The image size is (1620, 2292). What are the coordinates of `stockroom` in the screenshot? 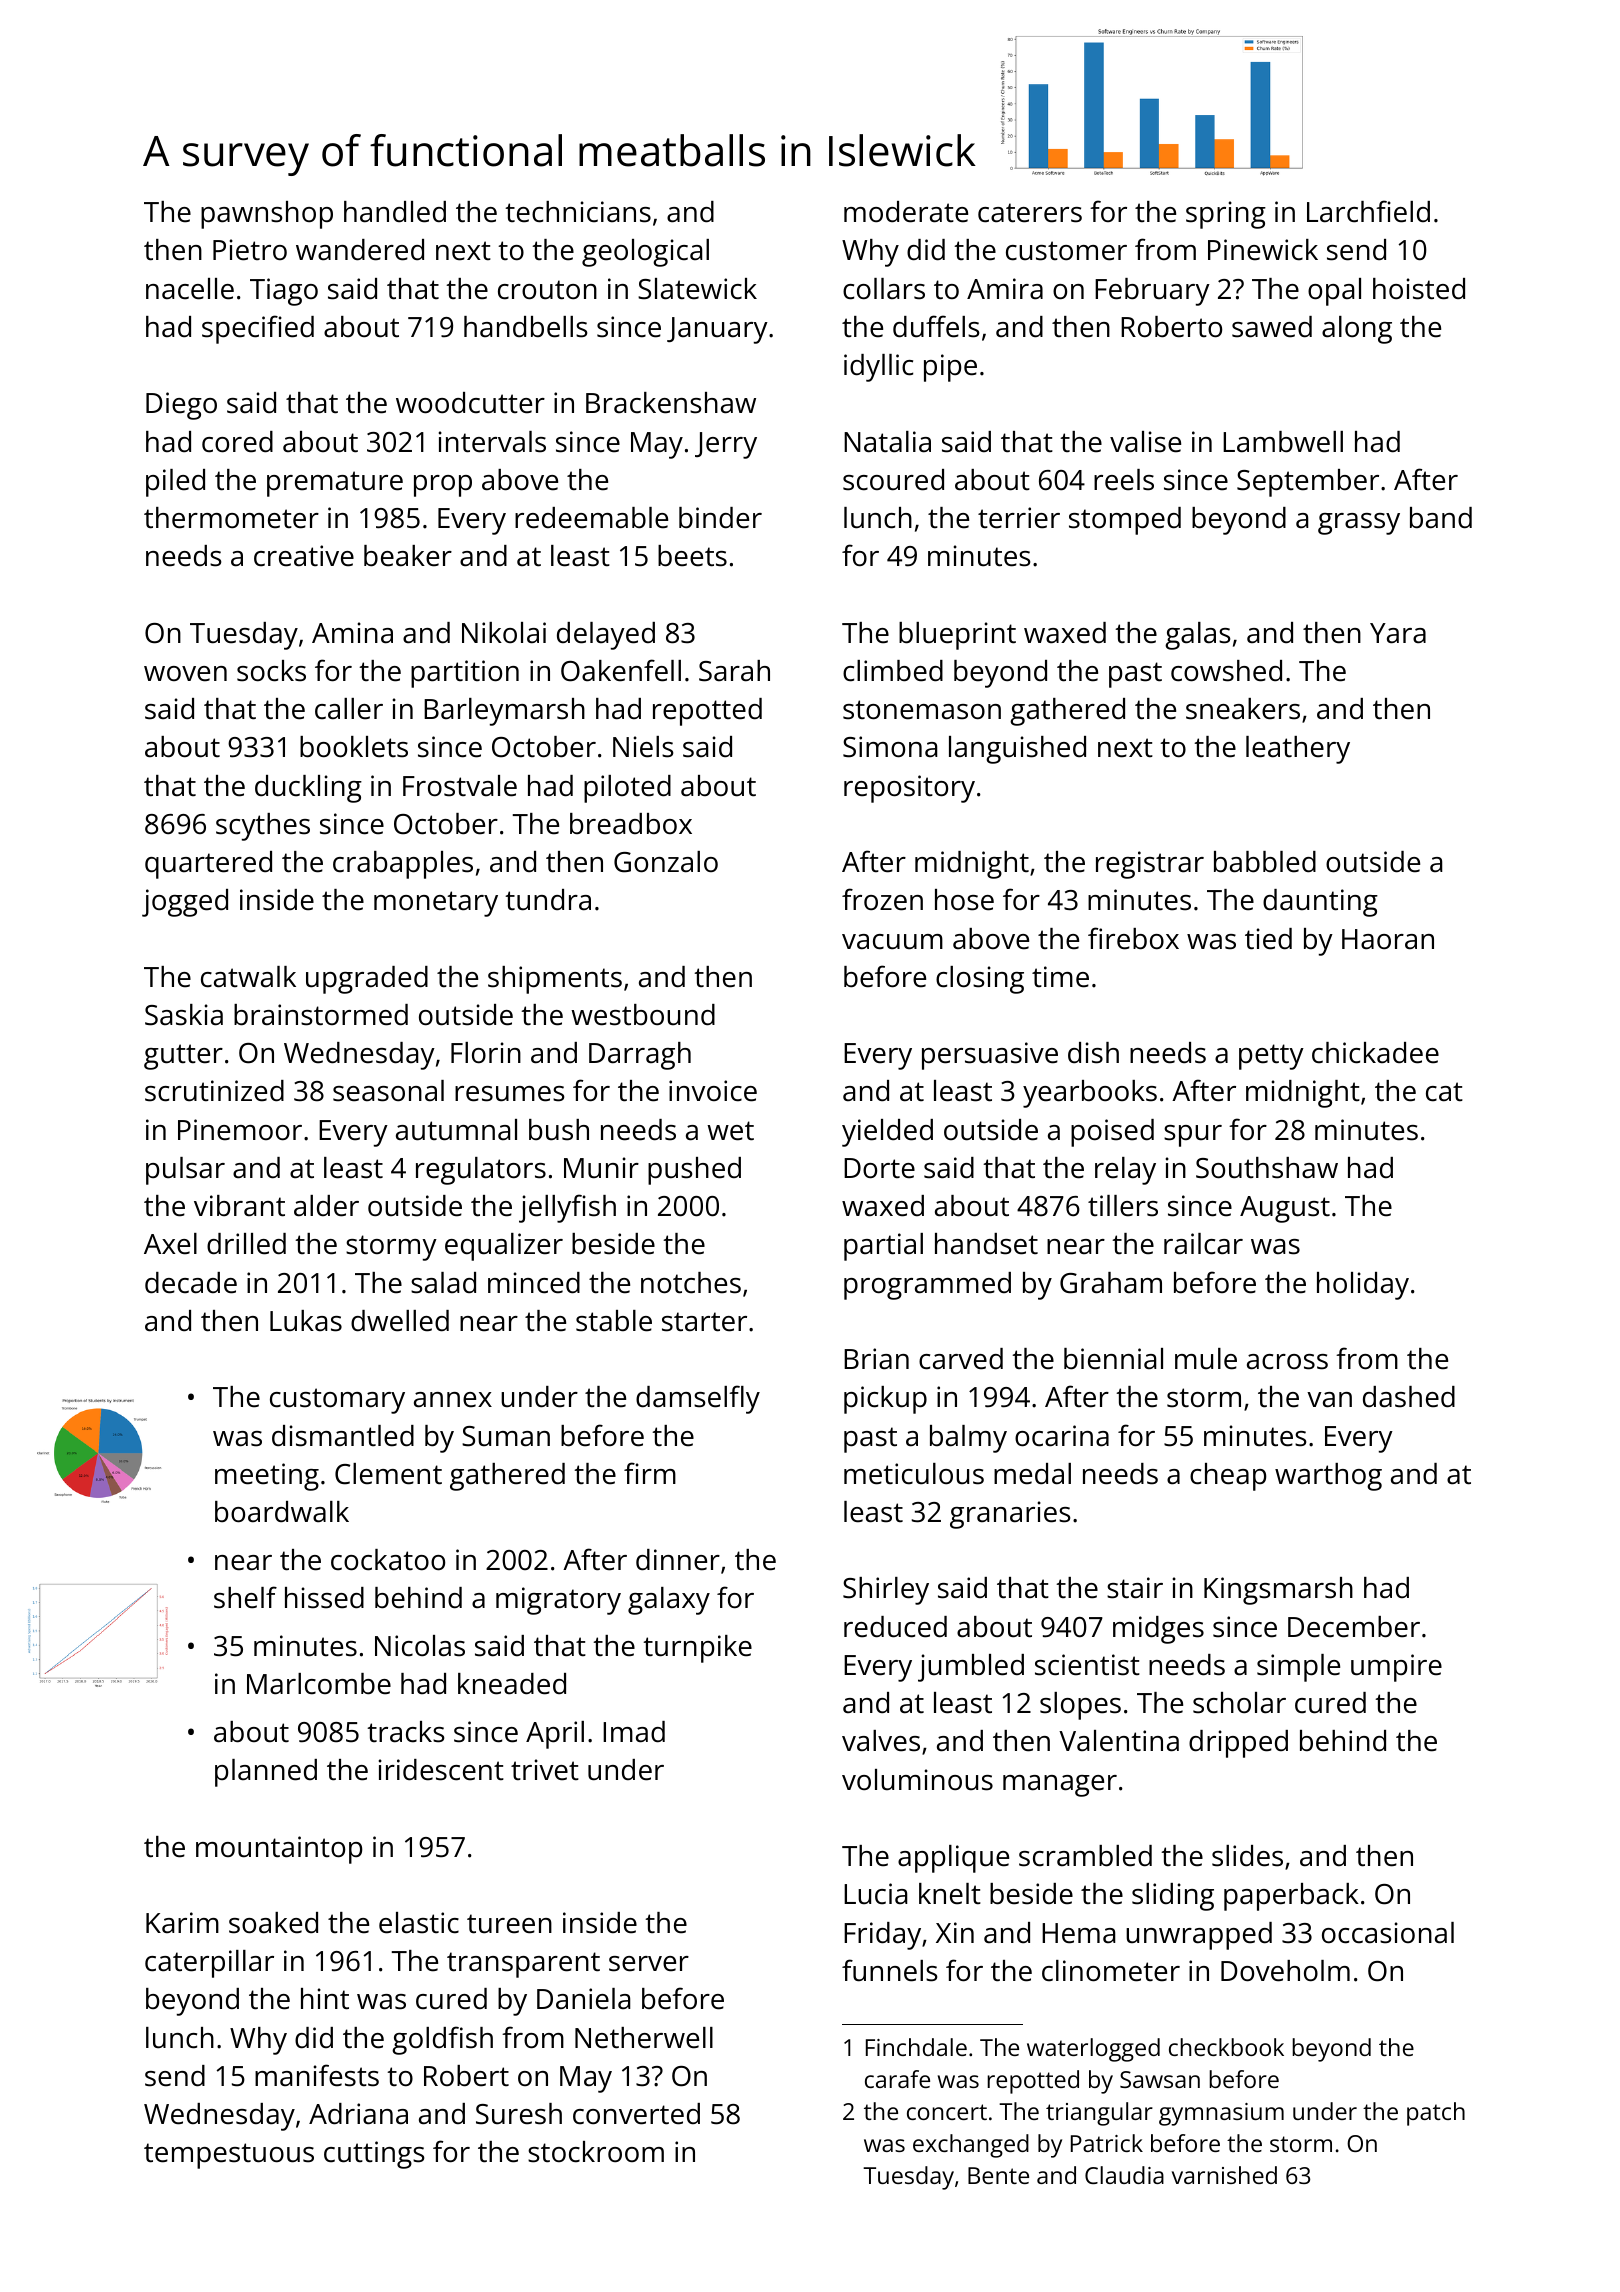 It's located at (596, 2152).
